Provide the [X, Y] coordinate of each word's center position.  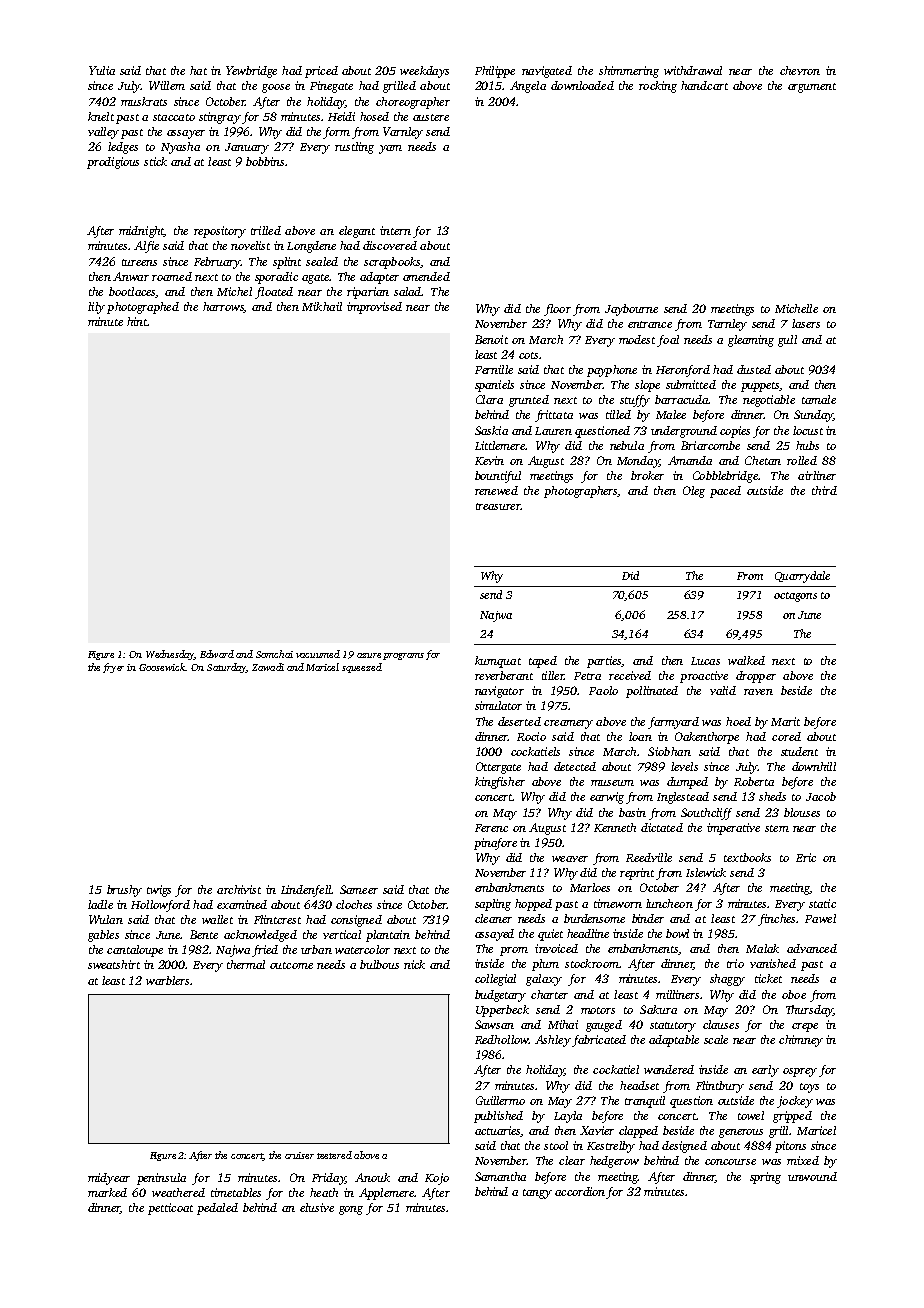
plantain [388, 936]
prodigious [113, 163]
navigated [547, 72]
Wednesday [170, 655]
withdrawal [693, 70]
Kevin [489, 460]
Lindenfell [306, 891]
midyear [109, 1179]
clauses [721, 1024]
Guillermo [500, 1100]
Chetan [763, 460]
